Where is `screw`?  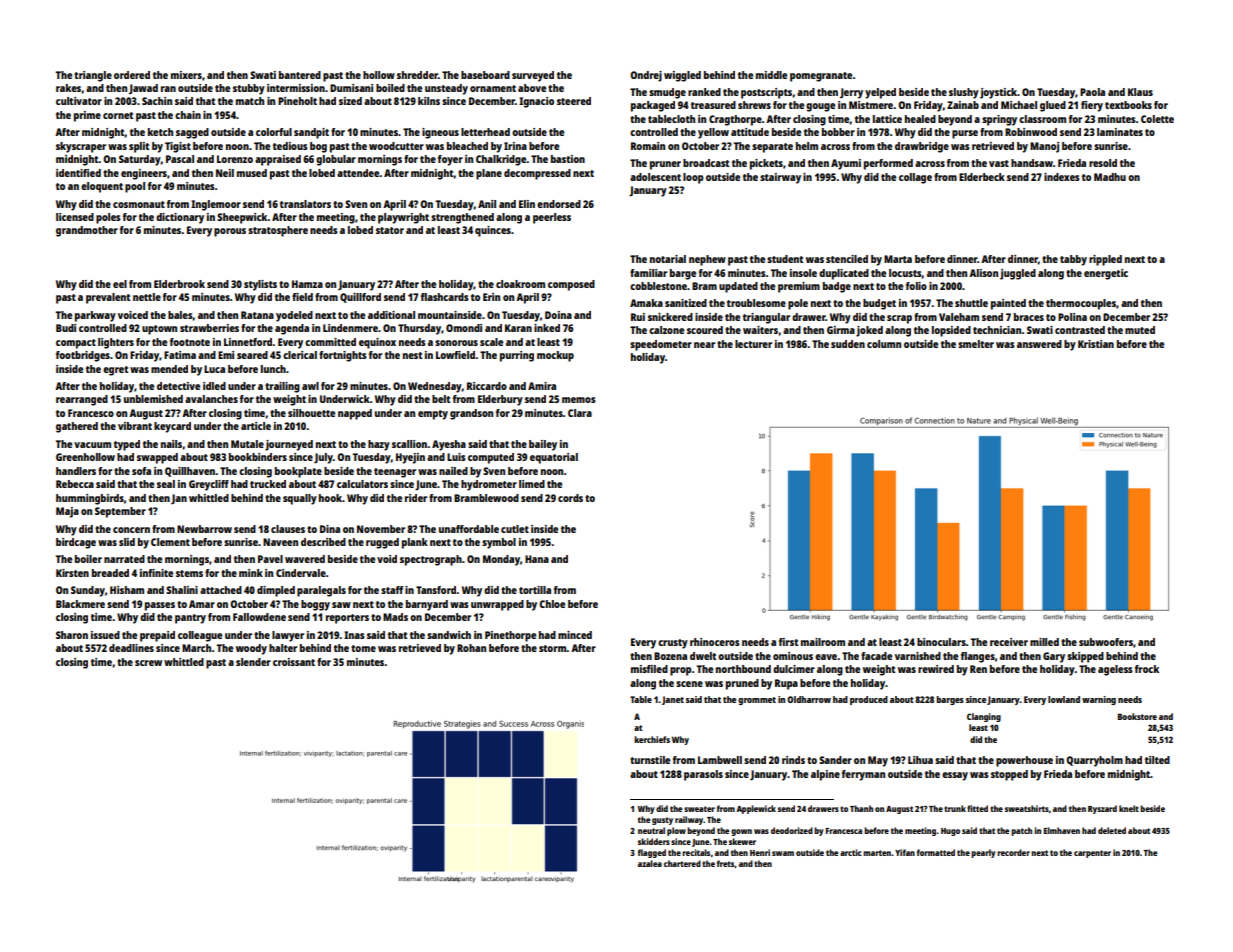 screw is located at coordinates (148, 663).
